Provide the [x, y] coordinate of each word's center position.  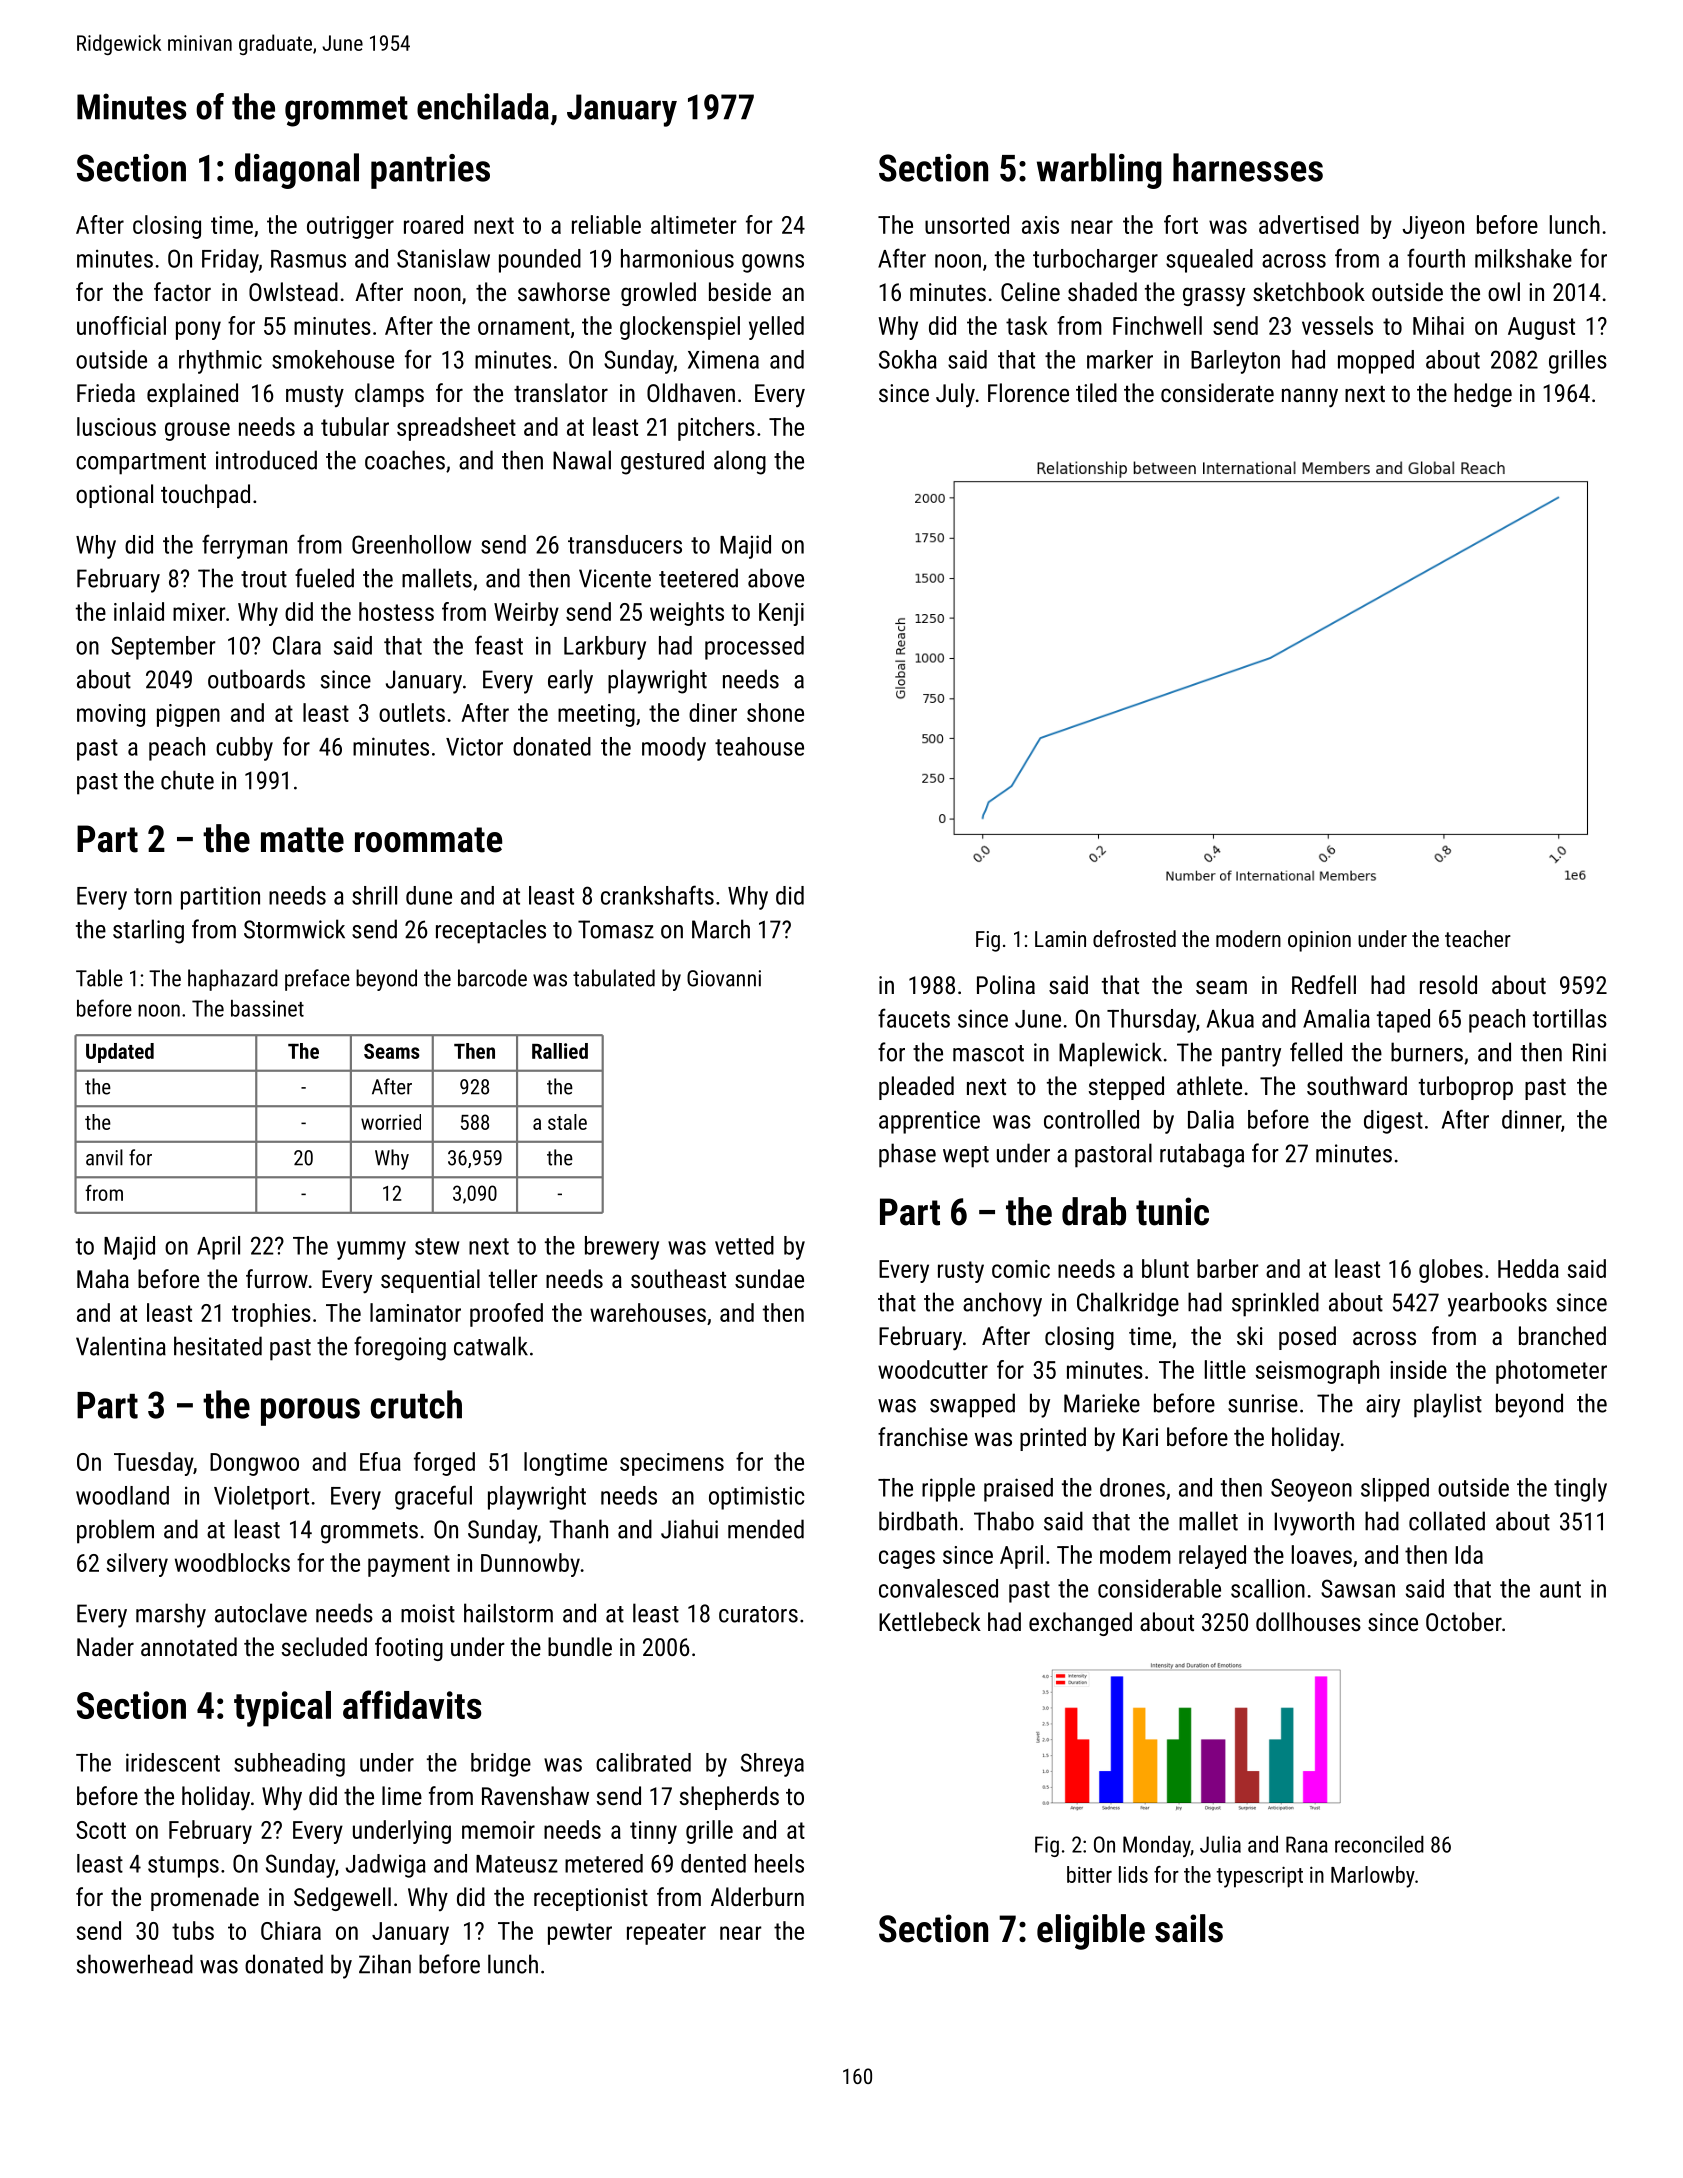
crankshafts [657, 895]
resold [1448, 984]
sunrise [1263, 1403]
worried [391, 1122]
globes [1451, 1271]
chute [187, 780]
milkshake [1523, 258]
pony [198, 330]
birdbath [918, 1521]
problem [115, 1531]
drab [1094, 1211]
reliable [606, 224]
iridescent [173, 1762]
